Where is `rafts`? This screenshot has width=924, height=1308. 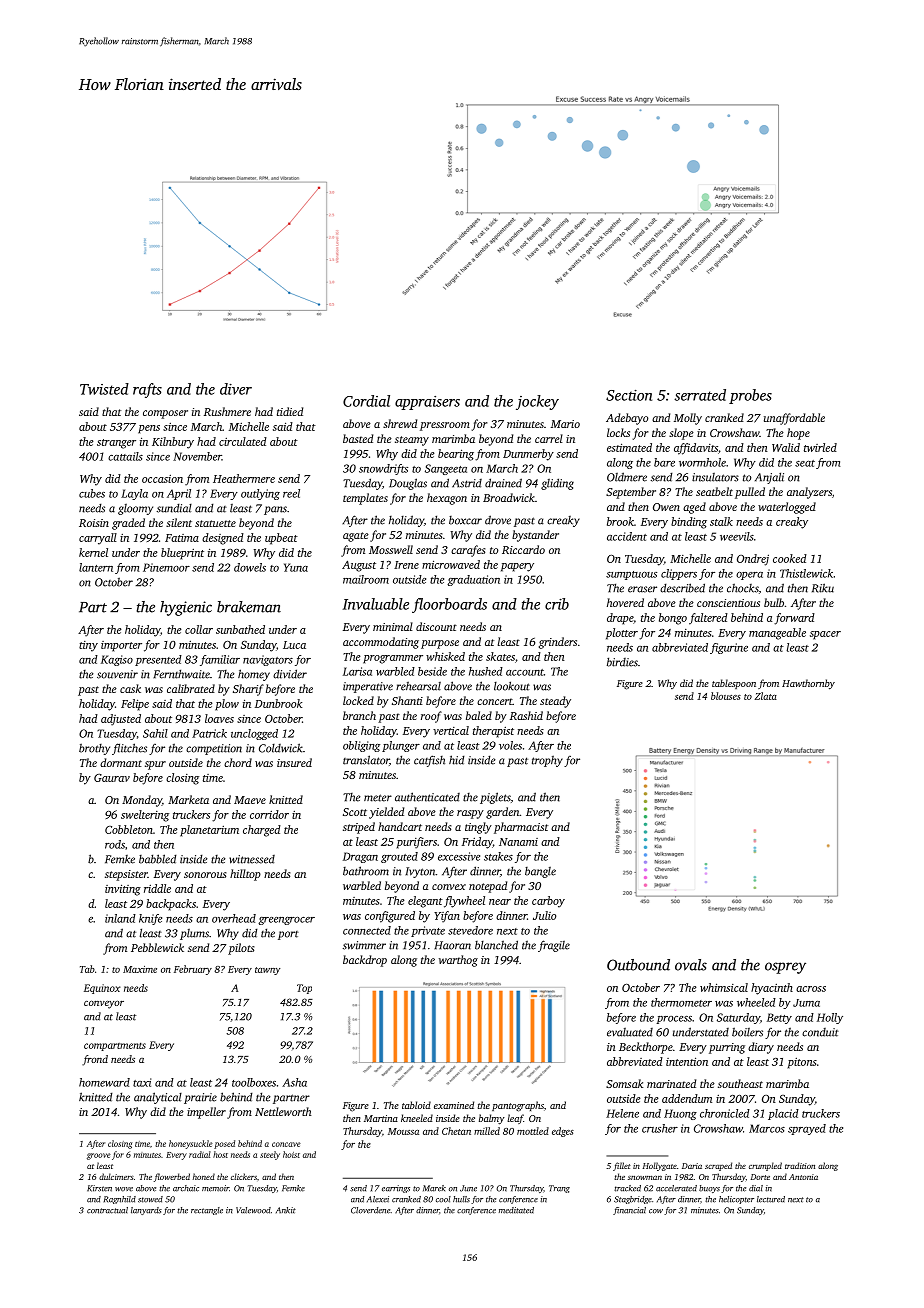 rafts is located at coordinates (147, 390).
